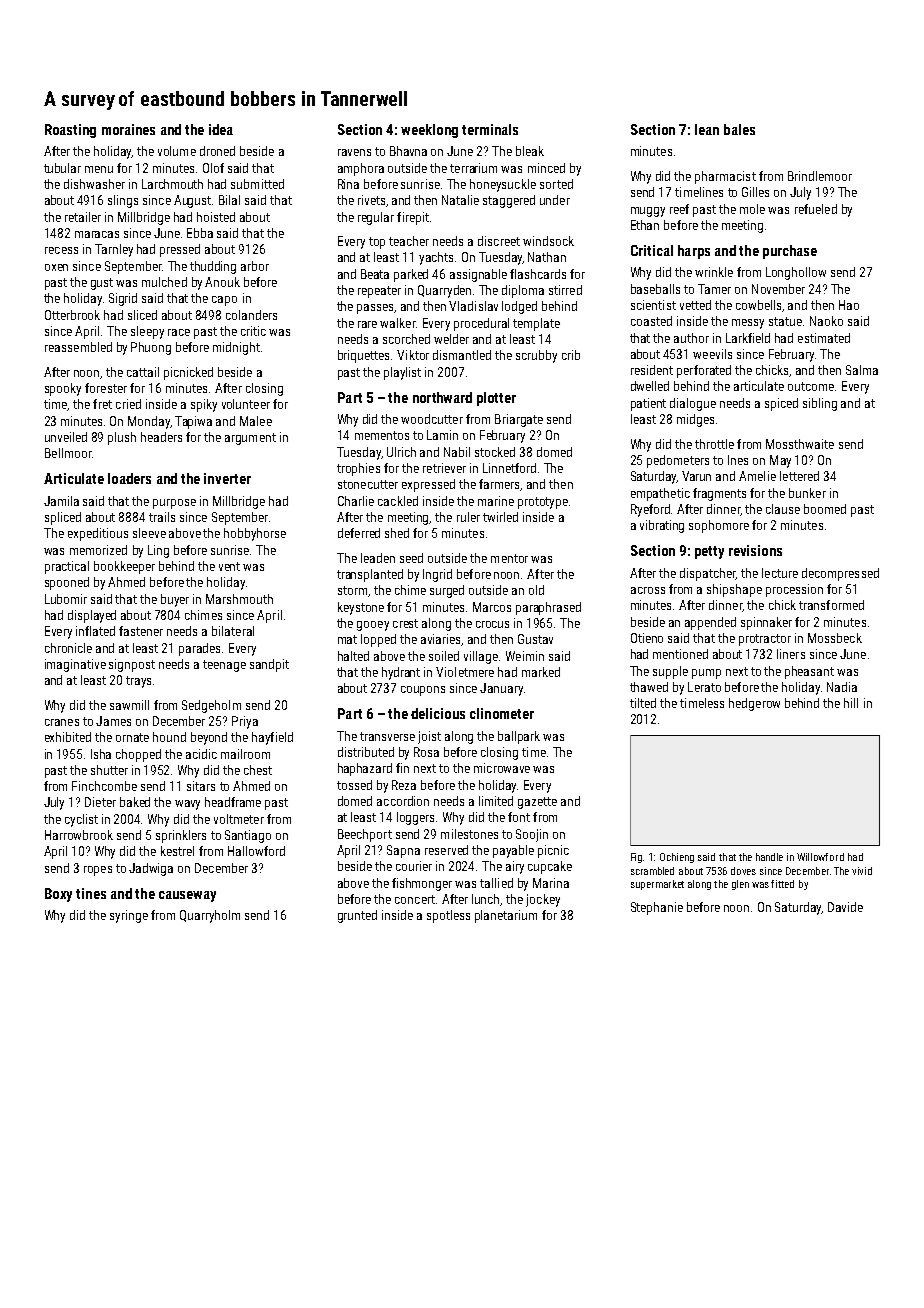 The width and height of the image is (924, 1308). What do you see at coordinates (739, 129) in the image?
I see `bales` at bounding box center [739, 129].
